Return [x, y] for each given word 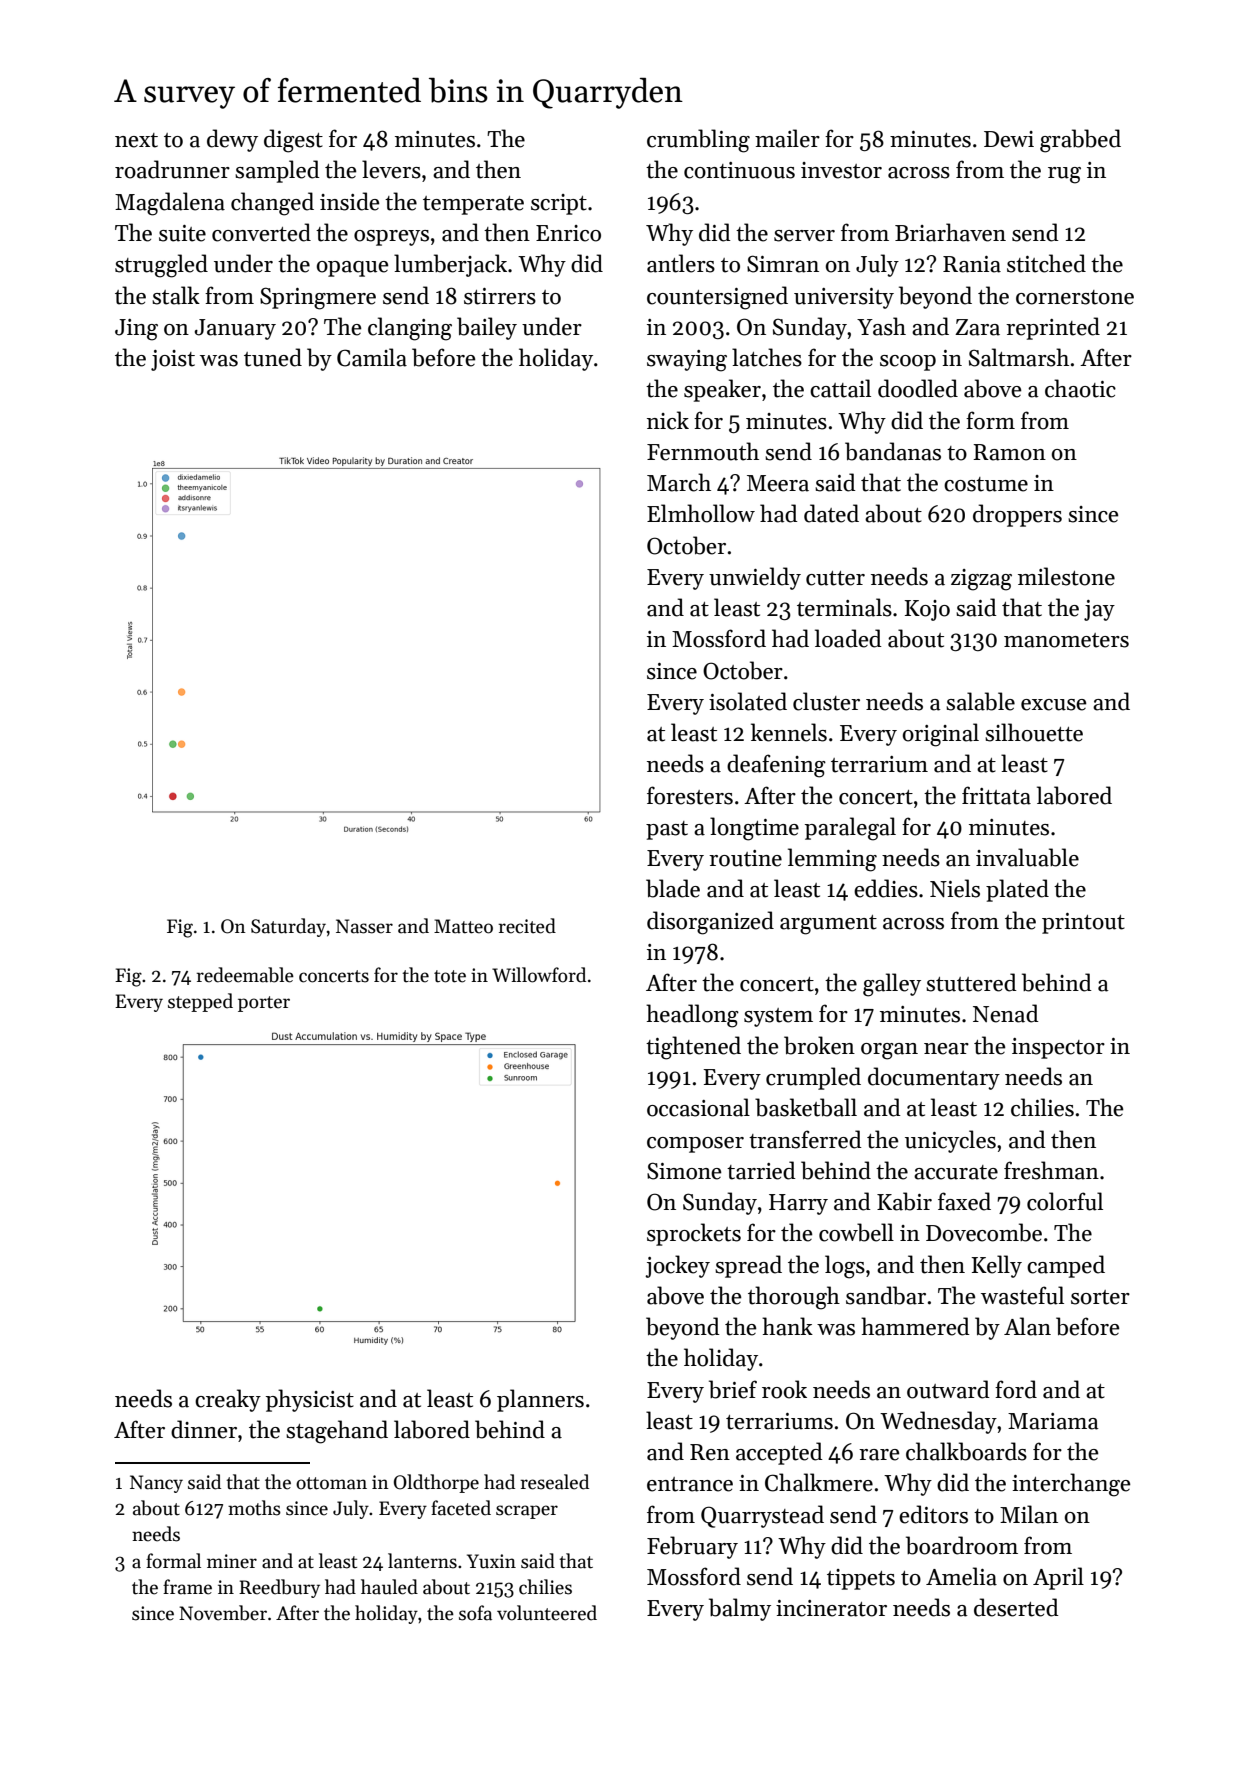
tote [450, 976]
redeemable [245, 975]
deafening [776, 766]
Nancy [156, 1484]
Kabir [904, 1201]
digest [293, 141]
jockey [677, 1266]
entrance [690, 1484]
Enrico [568, 233]
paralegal [850, 829]
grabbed [1080, 141]
